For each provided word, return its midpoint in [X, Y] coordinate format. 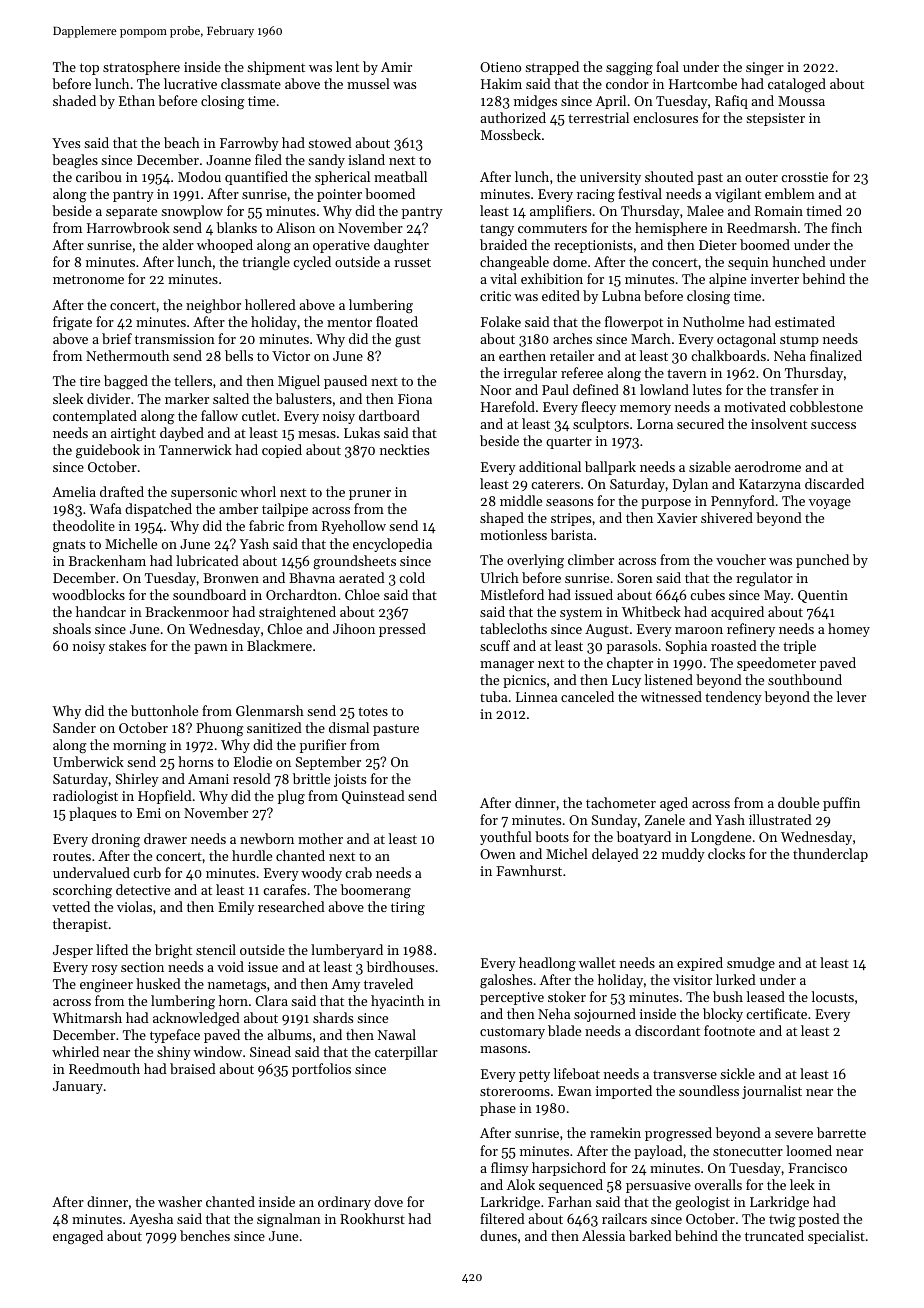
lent [347, 66]
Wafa [105, 508]
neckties [404, 449]
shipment [276, 68]
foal [667, 66]
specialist [836, 1237]
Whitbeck [651, 611]
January [78, 1087]
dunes [498, 1235]
